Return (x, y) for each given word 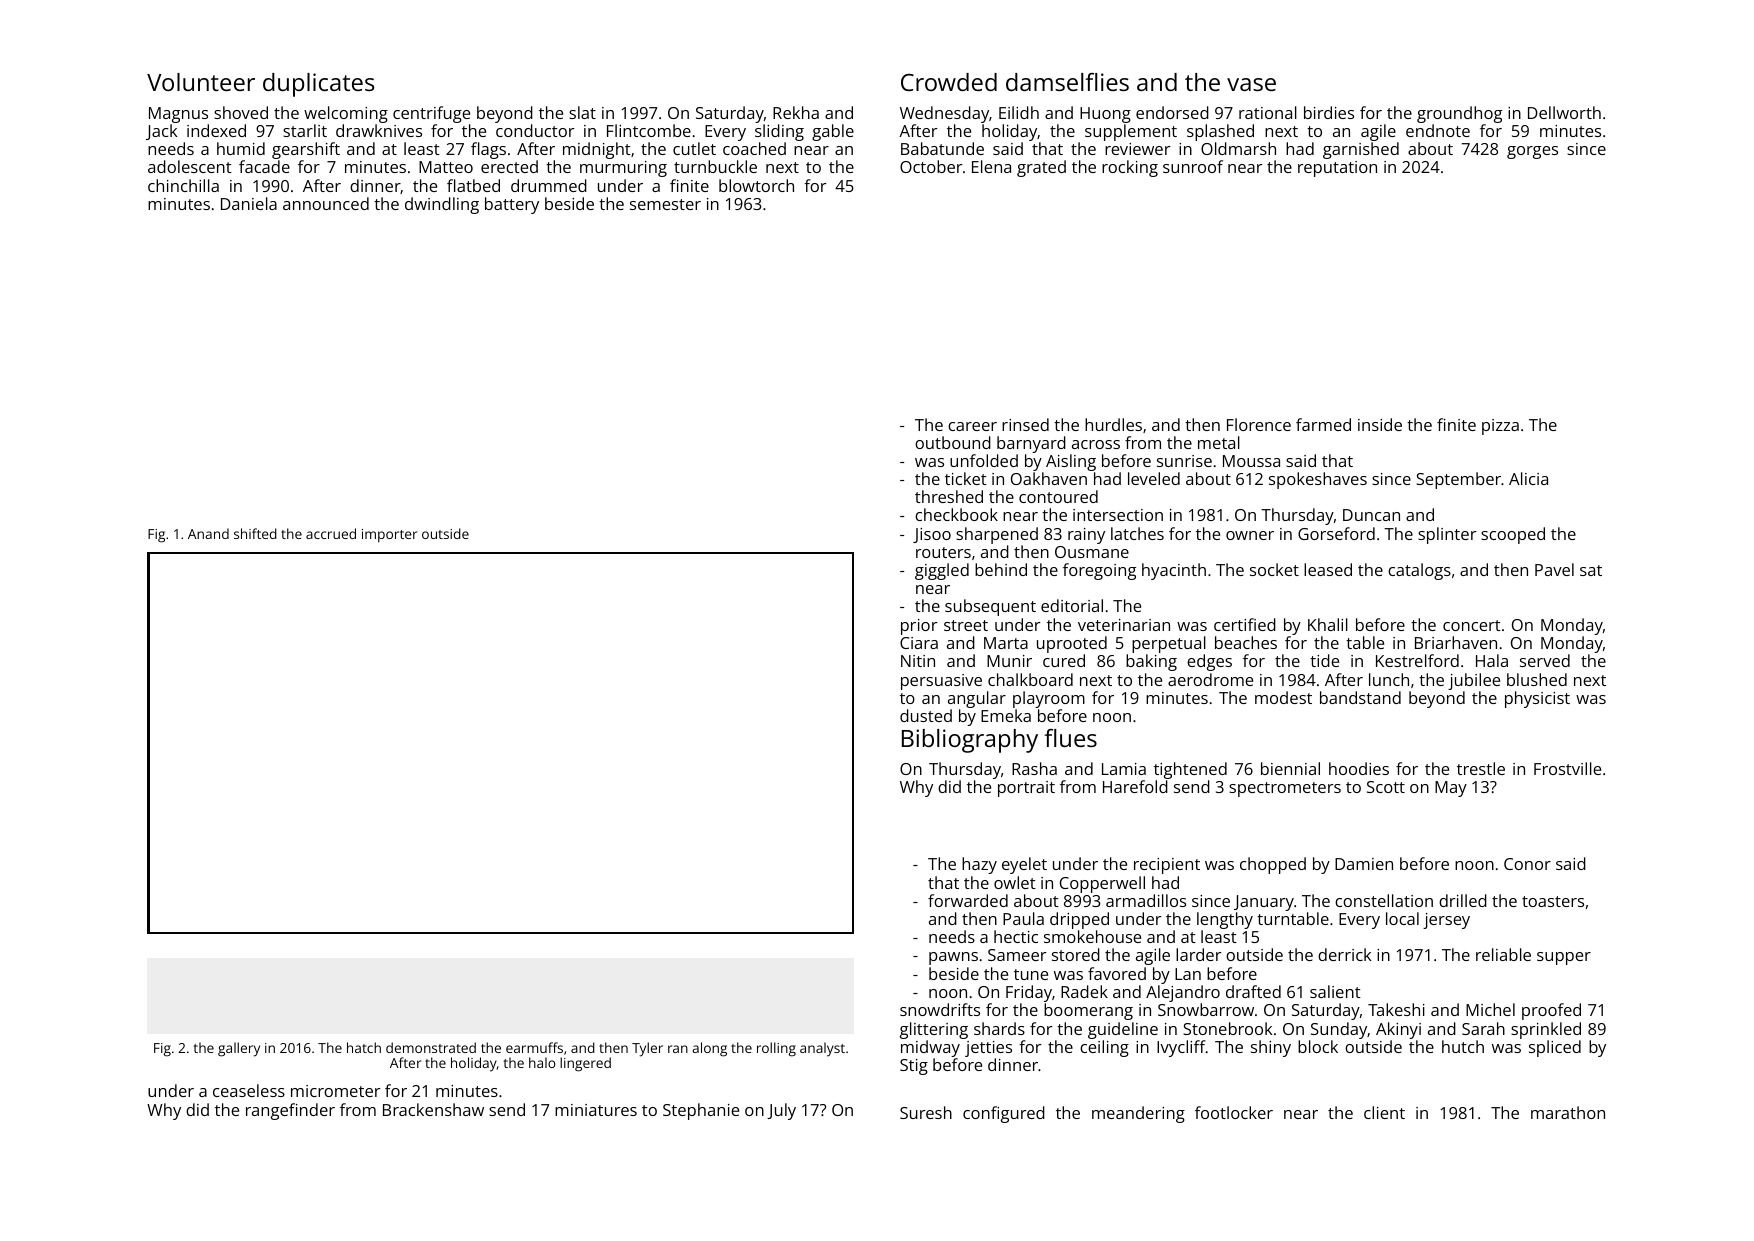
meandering (1138, 1114)
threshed (949, 496)
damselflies (1067, 82)
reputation (1337, 169)
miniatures (596, 1110)
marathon (1568, 1112)
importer (389, 536)
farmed (1323, 424)
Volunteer (201, 82)
